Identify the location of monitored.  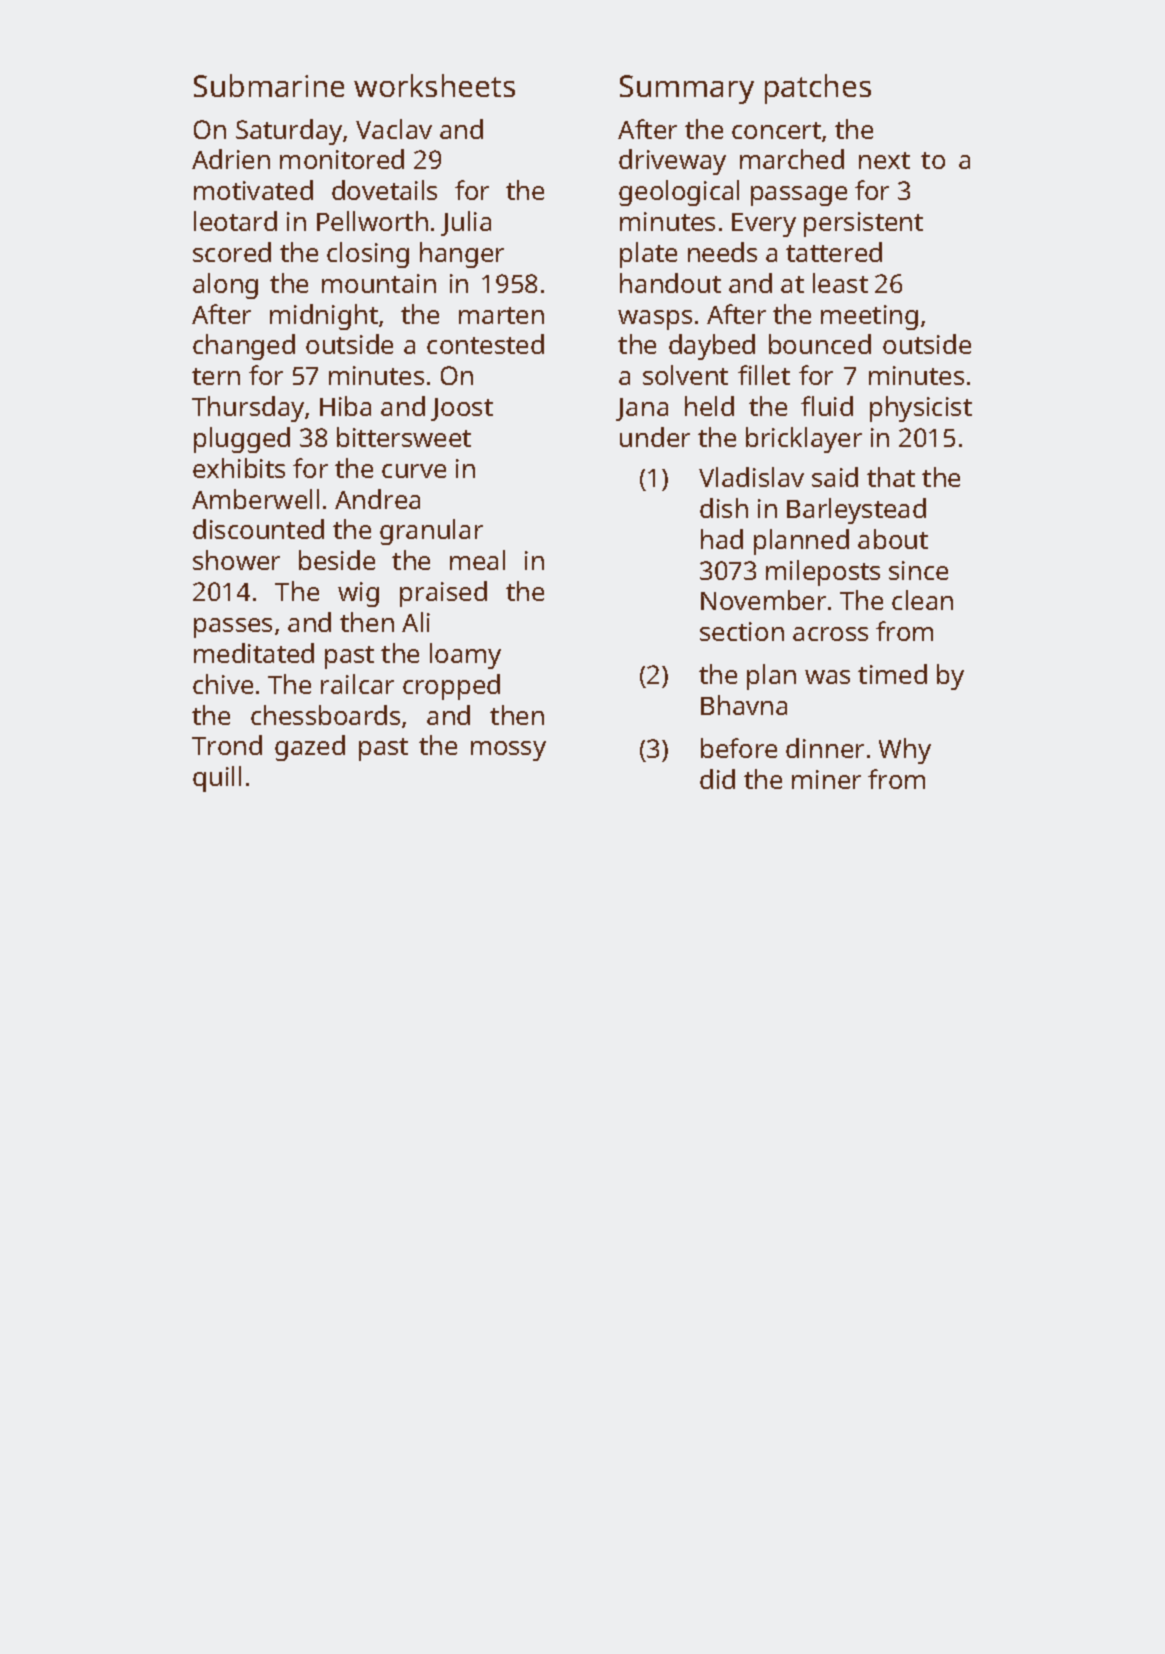
(342, 159).
